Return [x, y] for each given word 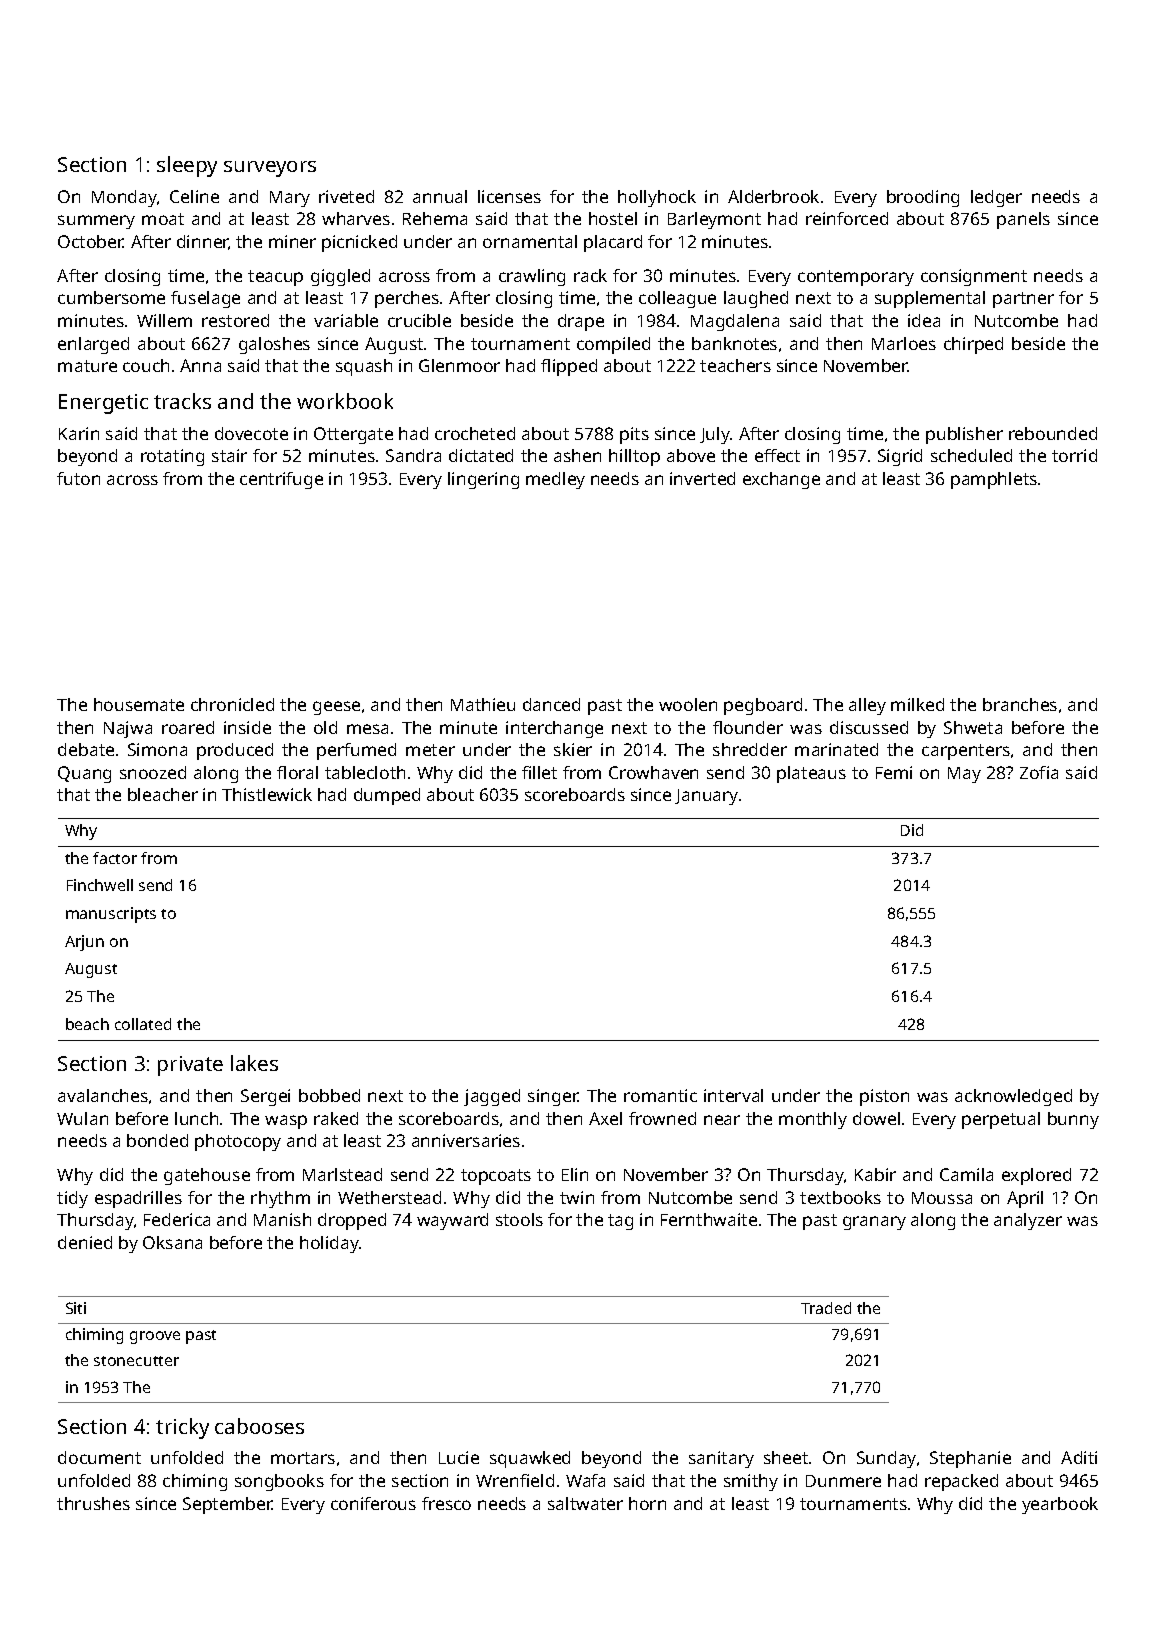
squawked [530, 1459]
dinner [203, 242]
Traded [826, 1308]
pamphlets [994, 480]
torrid [1074, 455]
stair [229, 455]
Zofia [1039, 772]
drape [581, 322]
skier [573, 749]
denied [85, 1242]
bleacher [163, 794]
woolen [688, 704]
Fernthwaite [709, 1219]
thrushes [93, 1503]
